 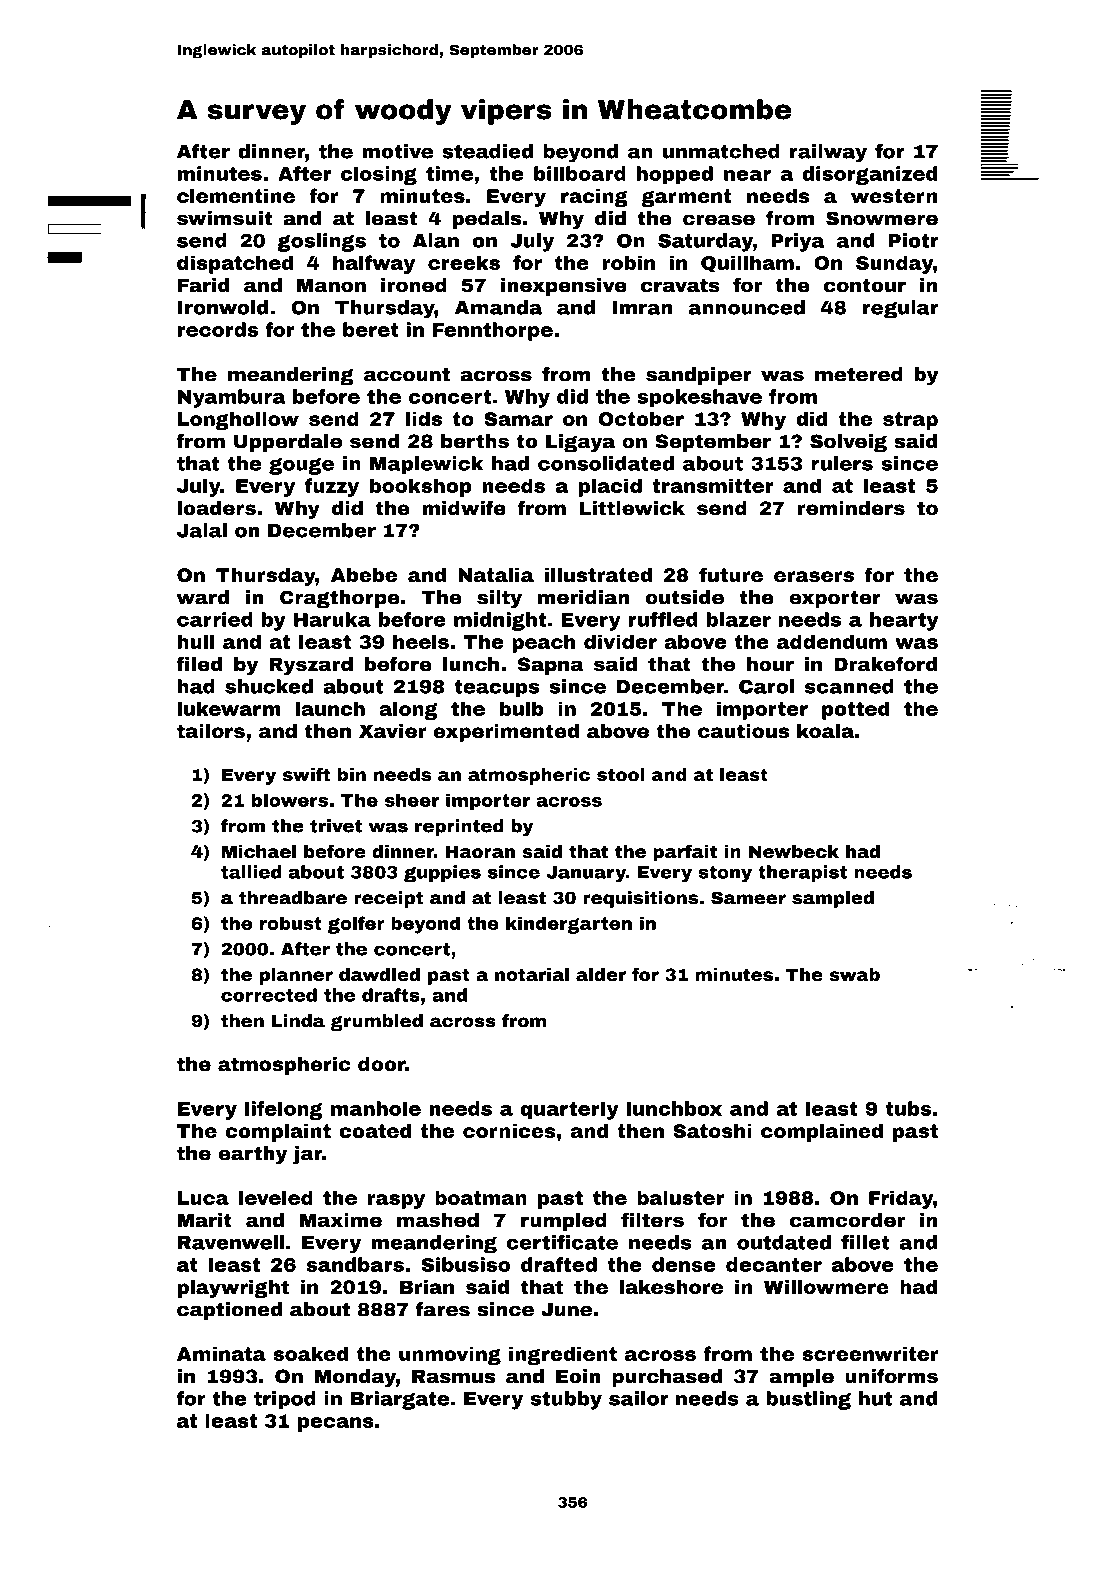 I want to click on pecans, so click(x=336, y=1424).
